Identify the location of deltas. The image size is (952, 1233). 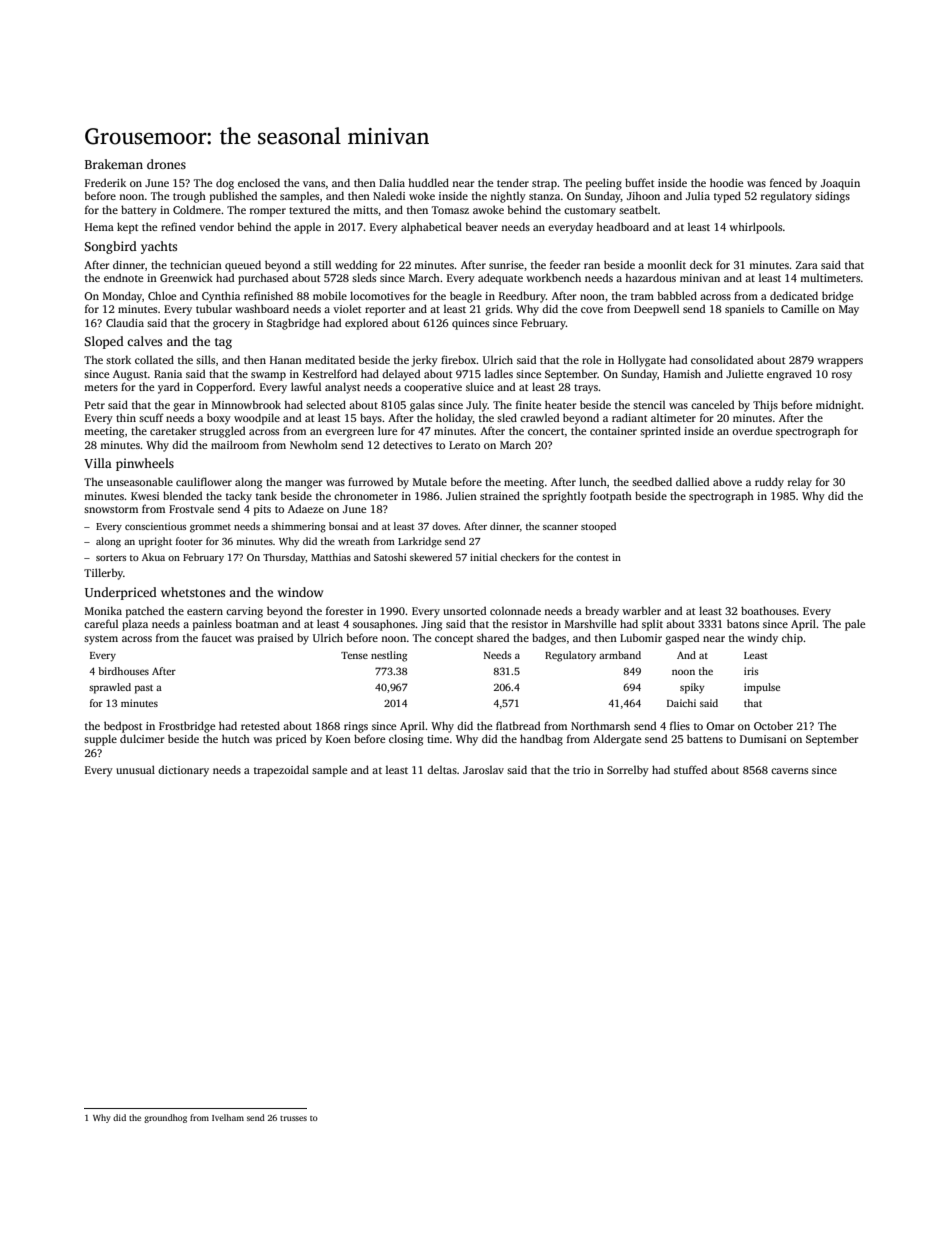
(442, 769).
